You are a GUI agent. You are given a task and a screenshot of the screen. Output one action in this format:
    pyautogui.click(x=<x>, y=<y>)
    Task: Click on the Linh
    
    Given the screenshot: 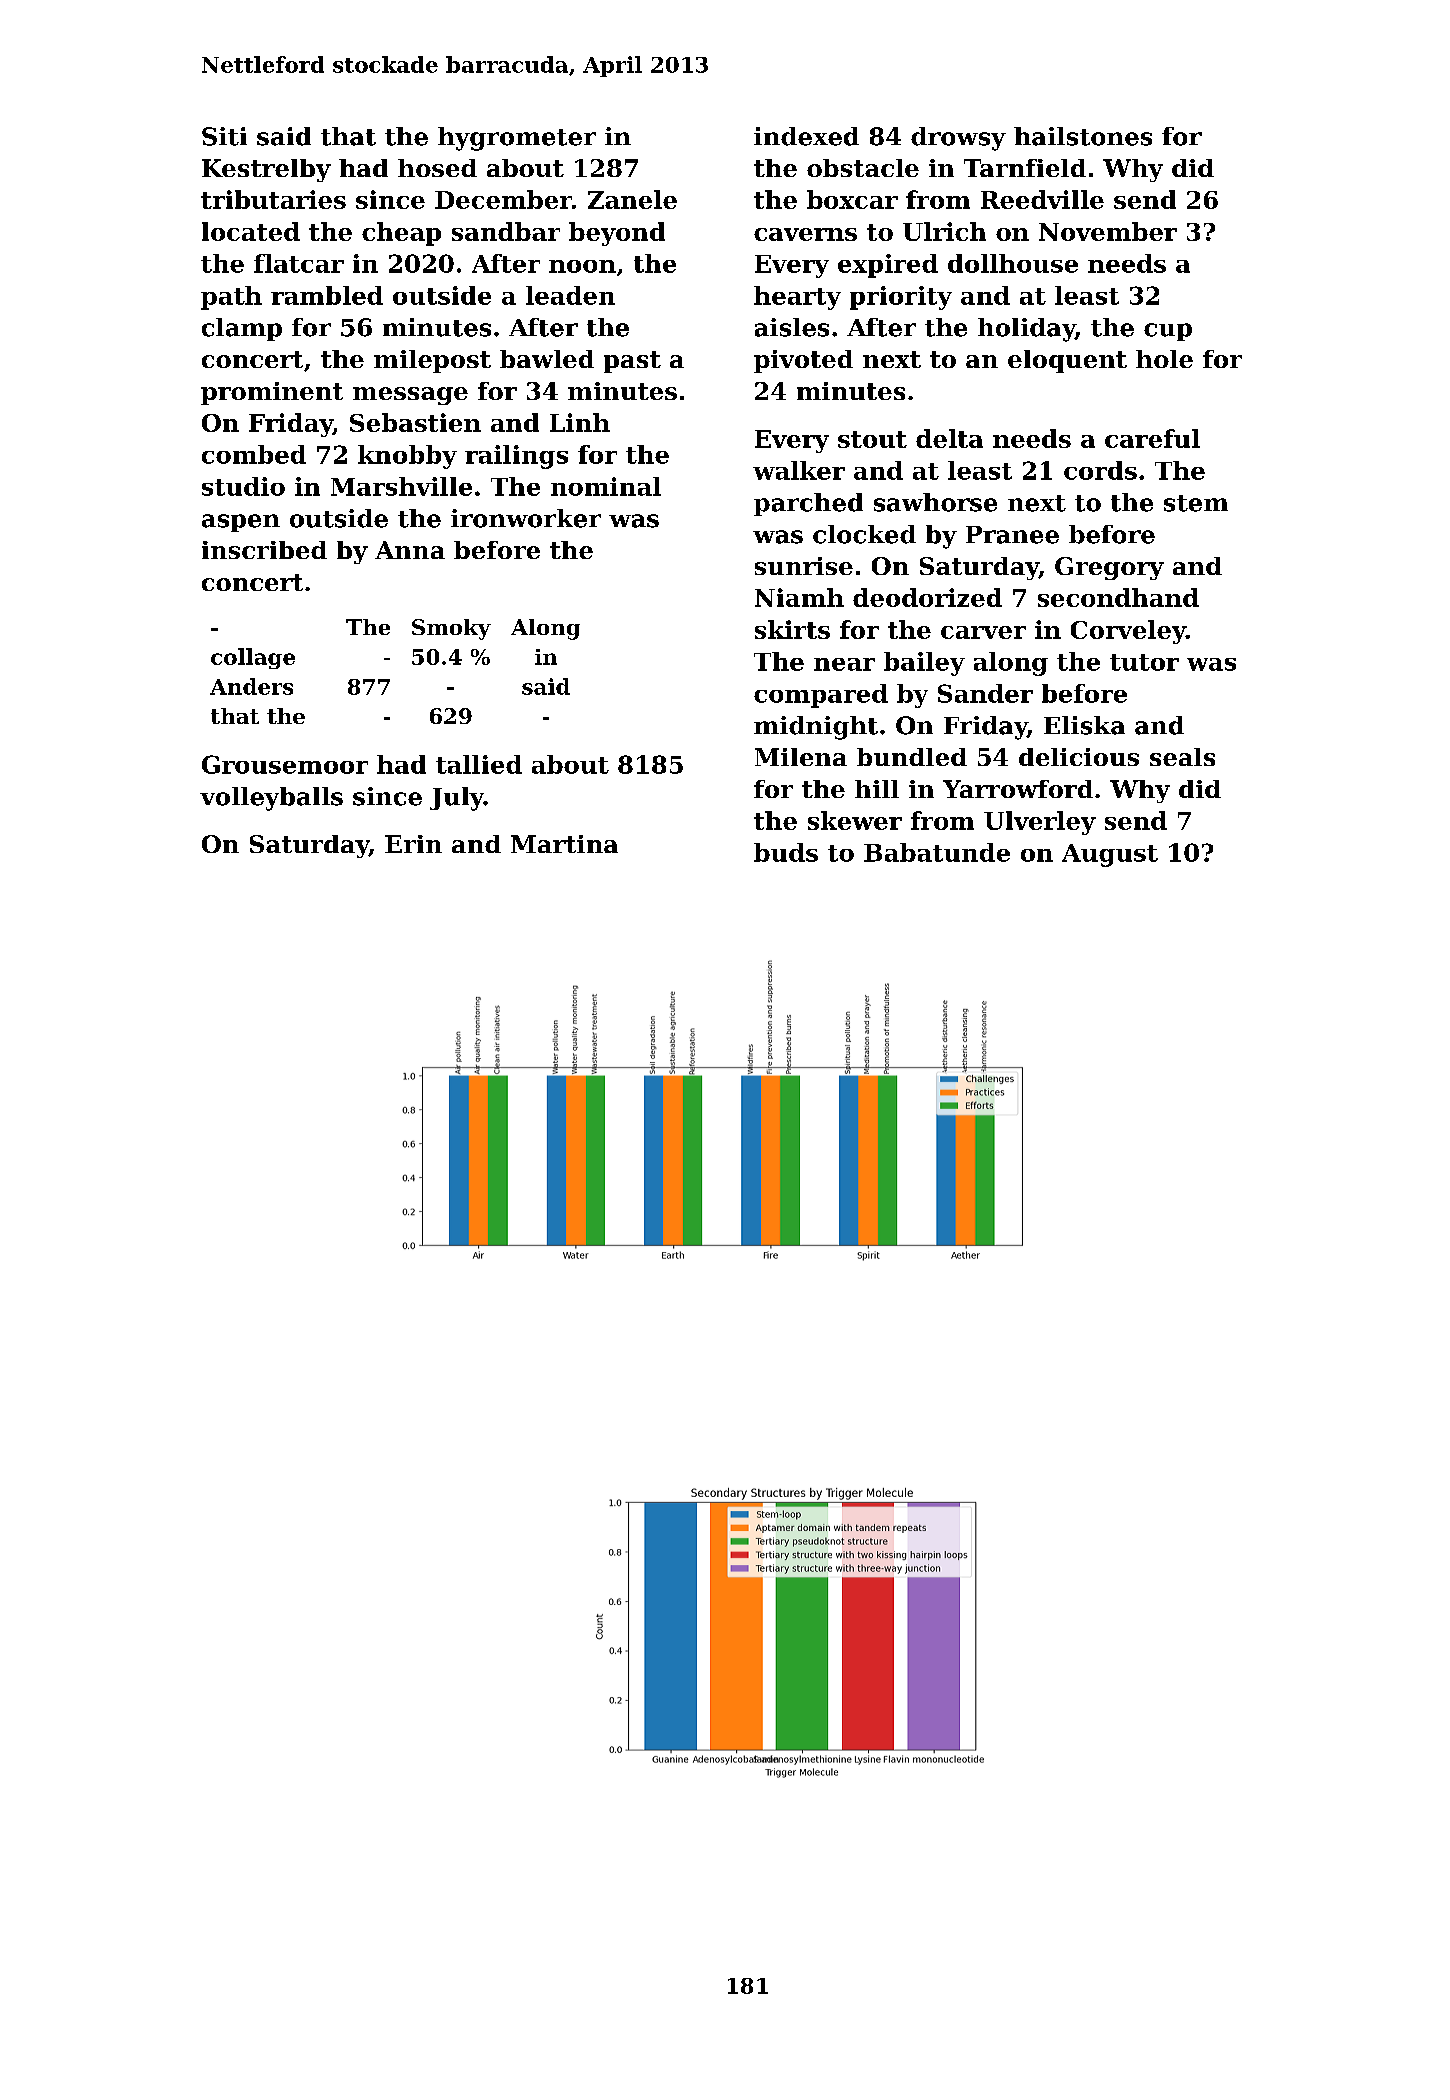 What is the action you would take?
    pyautogui.click(x=580, y=422)
